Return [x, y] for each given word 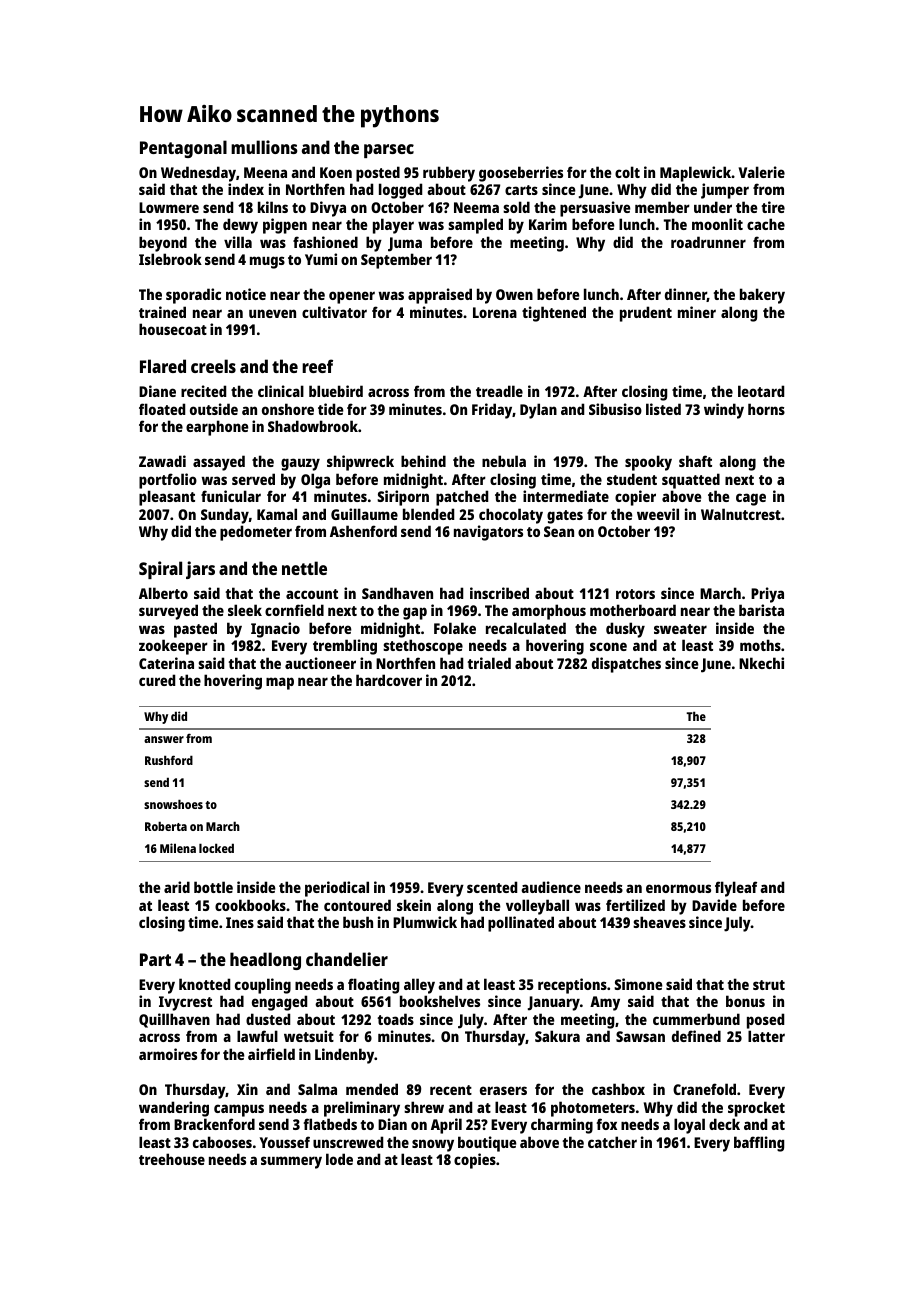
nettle [304, 568]
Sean [559, 531]
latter [766, 1036]
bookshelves [440, 1001]
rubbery [449, 174]
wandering [174, 1109]
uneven [272, 313]
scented [492, 887]
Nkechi [761, 663]
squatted [691, 481]
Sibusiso [615, 409]
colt [627, 172]
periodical [337, 889]
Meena [265, 172]
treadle [499, 391]
